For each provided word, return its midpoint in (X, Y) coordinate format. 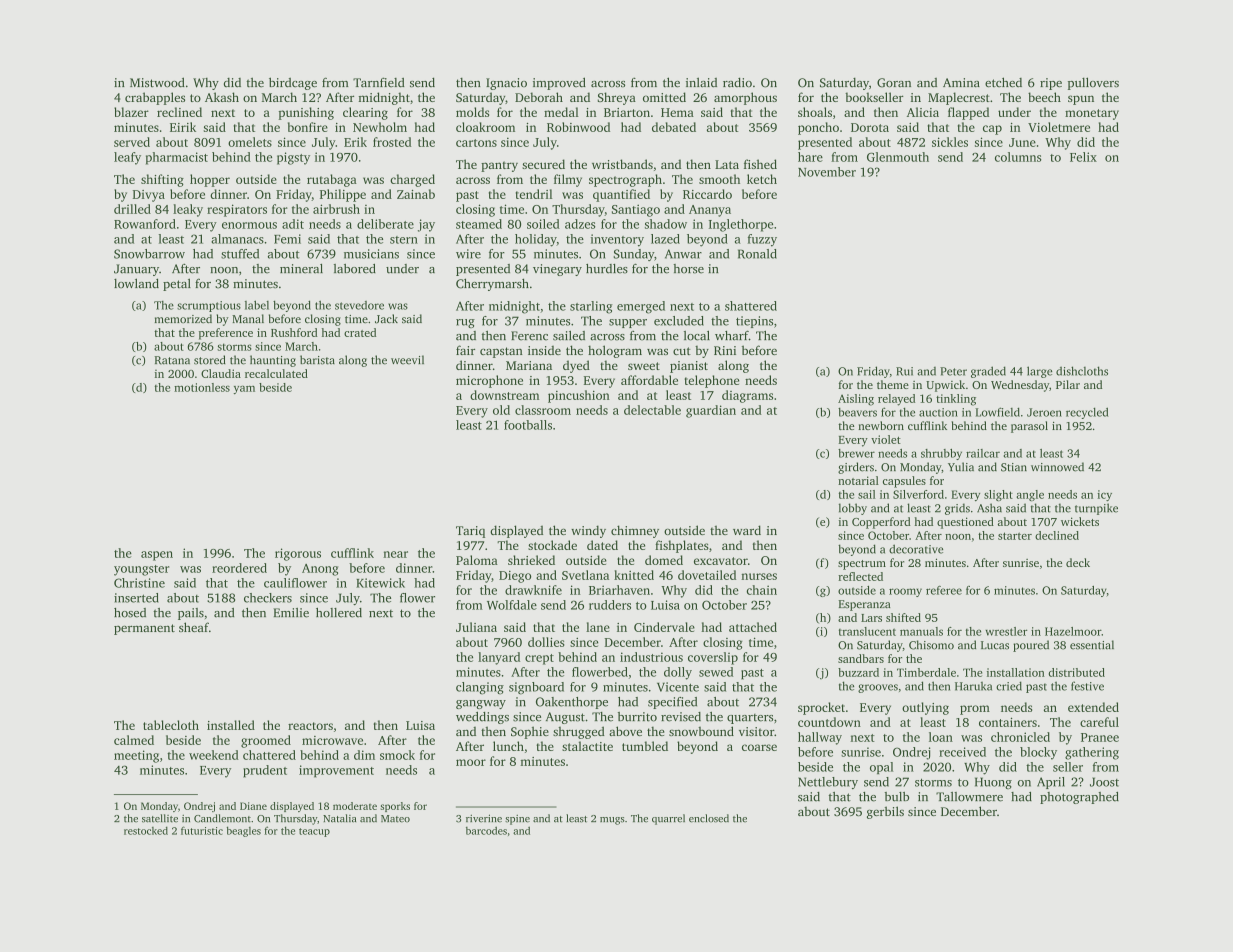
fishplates (682, 546)
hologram (615, 351)
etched (1003, 82)
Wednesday (1020, 386)
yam (244, 389)
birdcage (293, 83)
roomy (905, 592)
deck (1078, 562)
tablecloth (171, 725)
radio (737, 82)
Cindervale (664, 627)
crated (360, 332)
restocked (146, 831)
